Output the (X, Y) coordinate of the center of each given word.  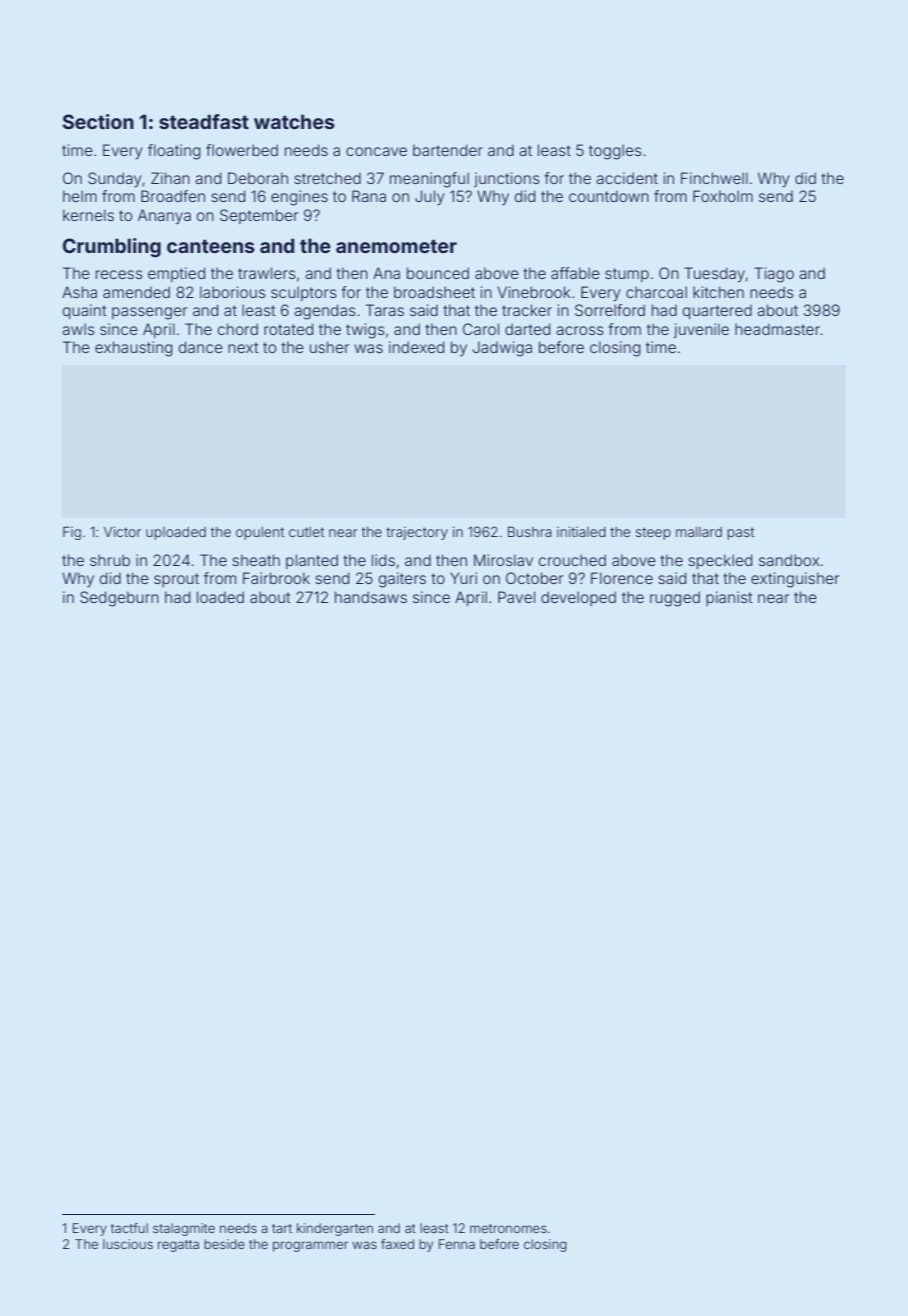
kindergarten (335, 1229)
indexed (416, 347)
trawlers (267, 273)
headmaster (777, 329)
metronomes (508, 1228)
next (243, 347)
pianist (729, 598)
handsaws (371, 597)
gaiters (402, 580)
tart (282, 1228)
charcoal (656, 292)
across (580, 330)
